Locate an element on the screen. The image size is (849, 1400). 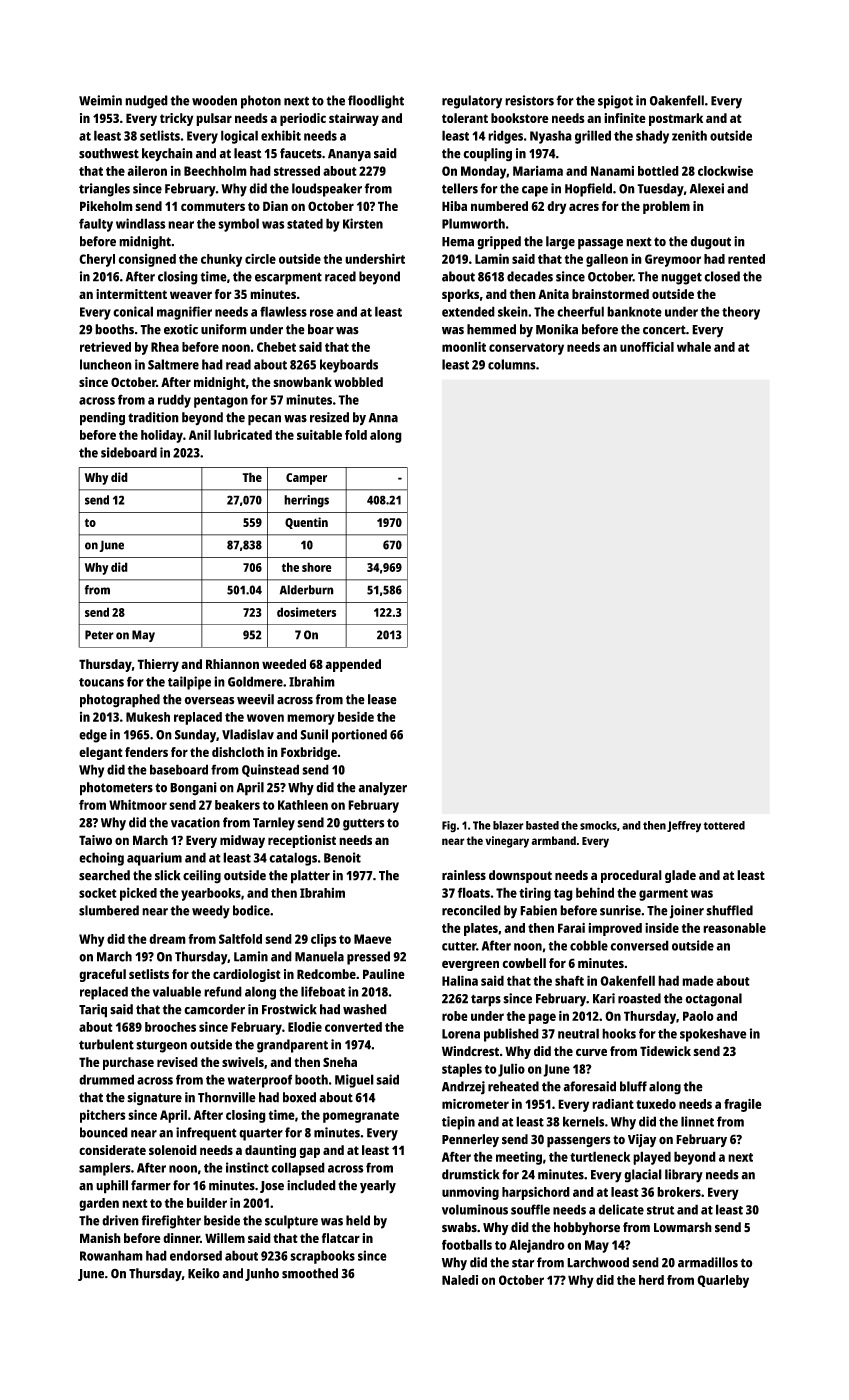
tottered is located at coordinates (724, 825).
